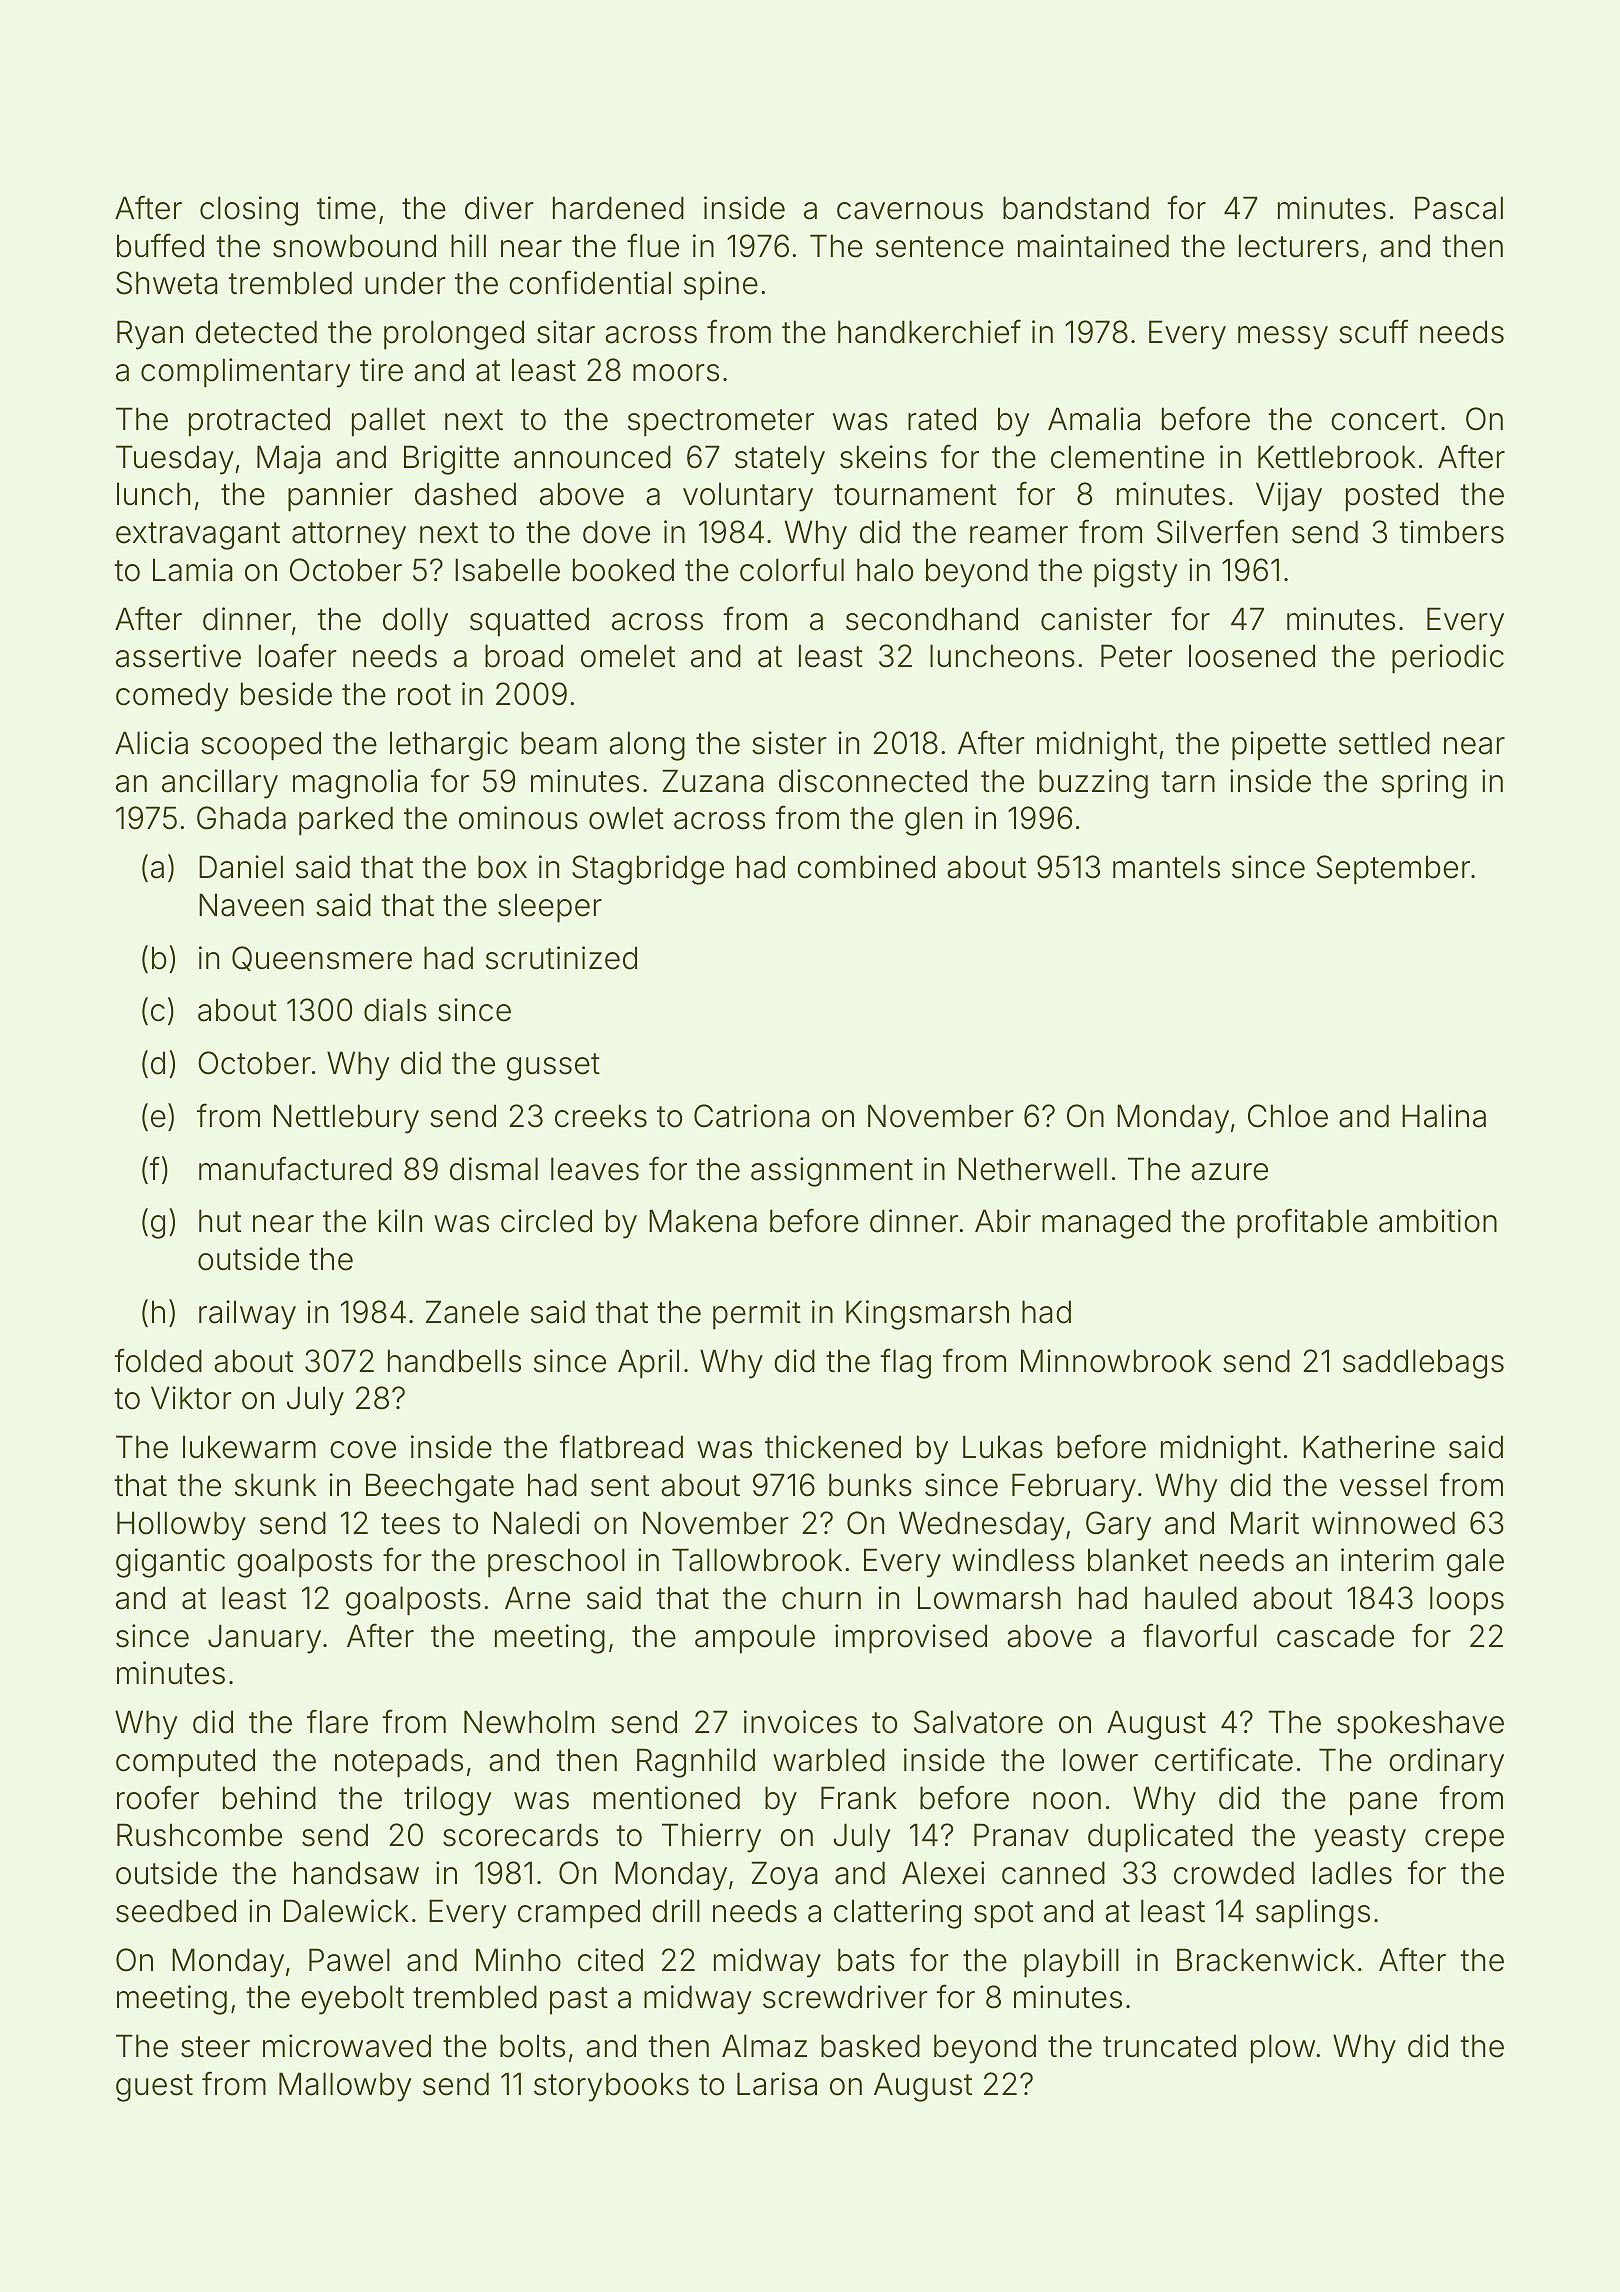 The image size is (1620, 2292). What do you see at coordinates (1116, 1361) in the screenshot?
I see `Minnowbrook` at bounding box center [1116, 1361].
